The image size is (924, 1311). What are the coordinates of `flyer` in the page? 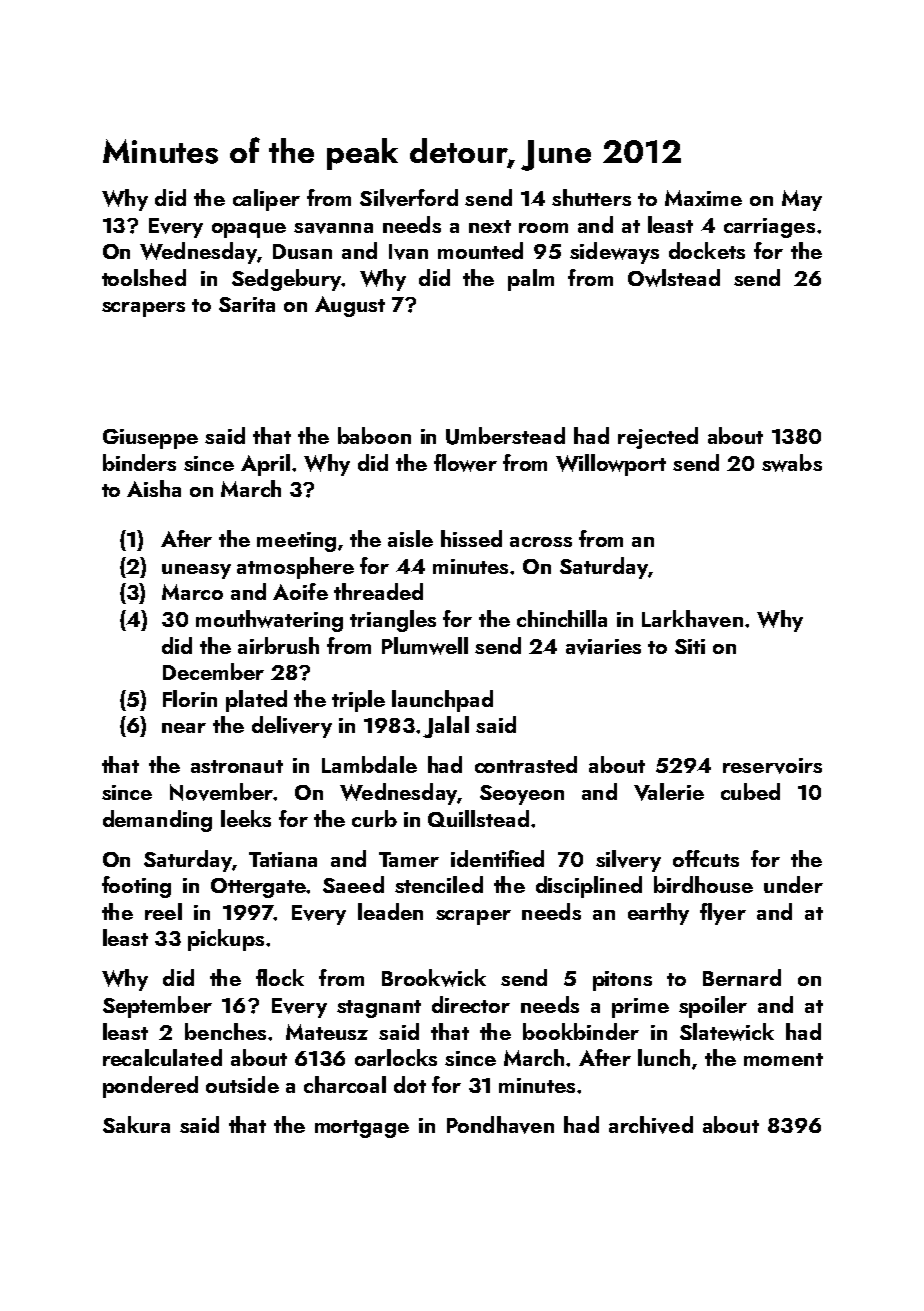 It's located at (723, 914).
